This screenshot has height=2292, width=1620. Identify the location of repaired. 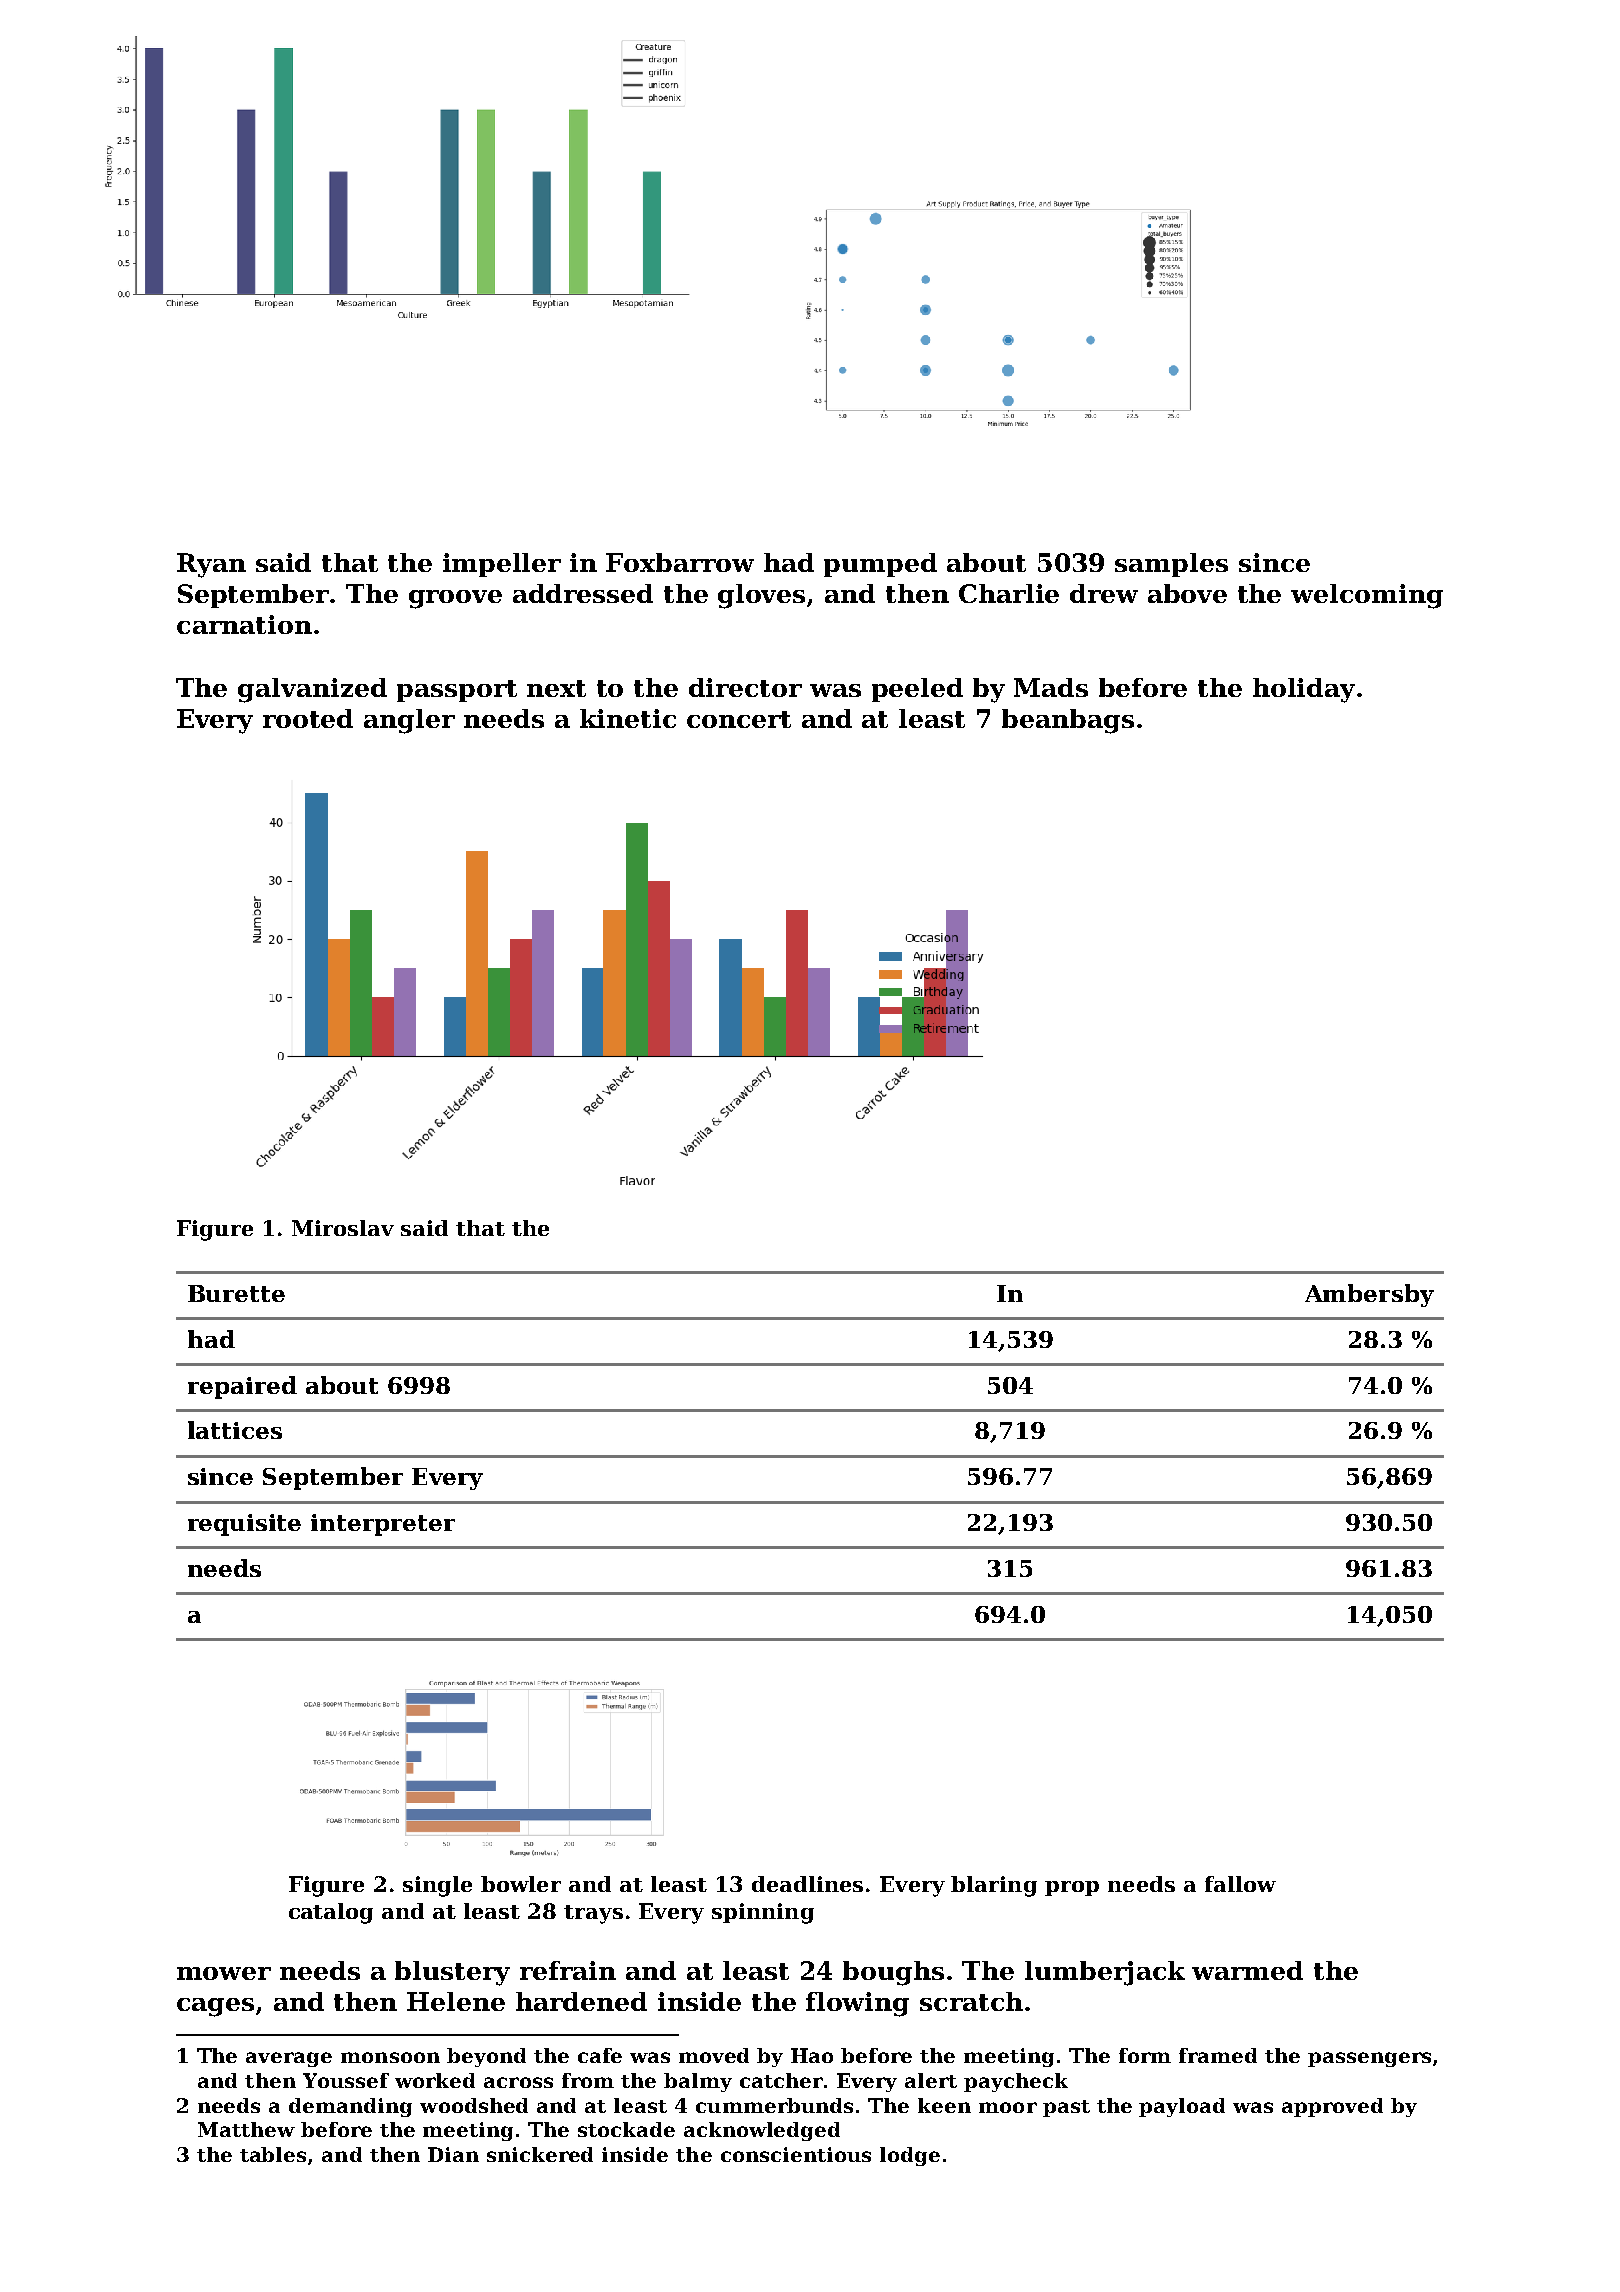
(242, 1387).
